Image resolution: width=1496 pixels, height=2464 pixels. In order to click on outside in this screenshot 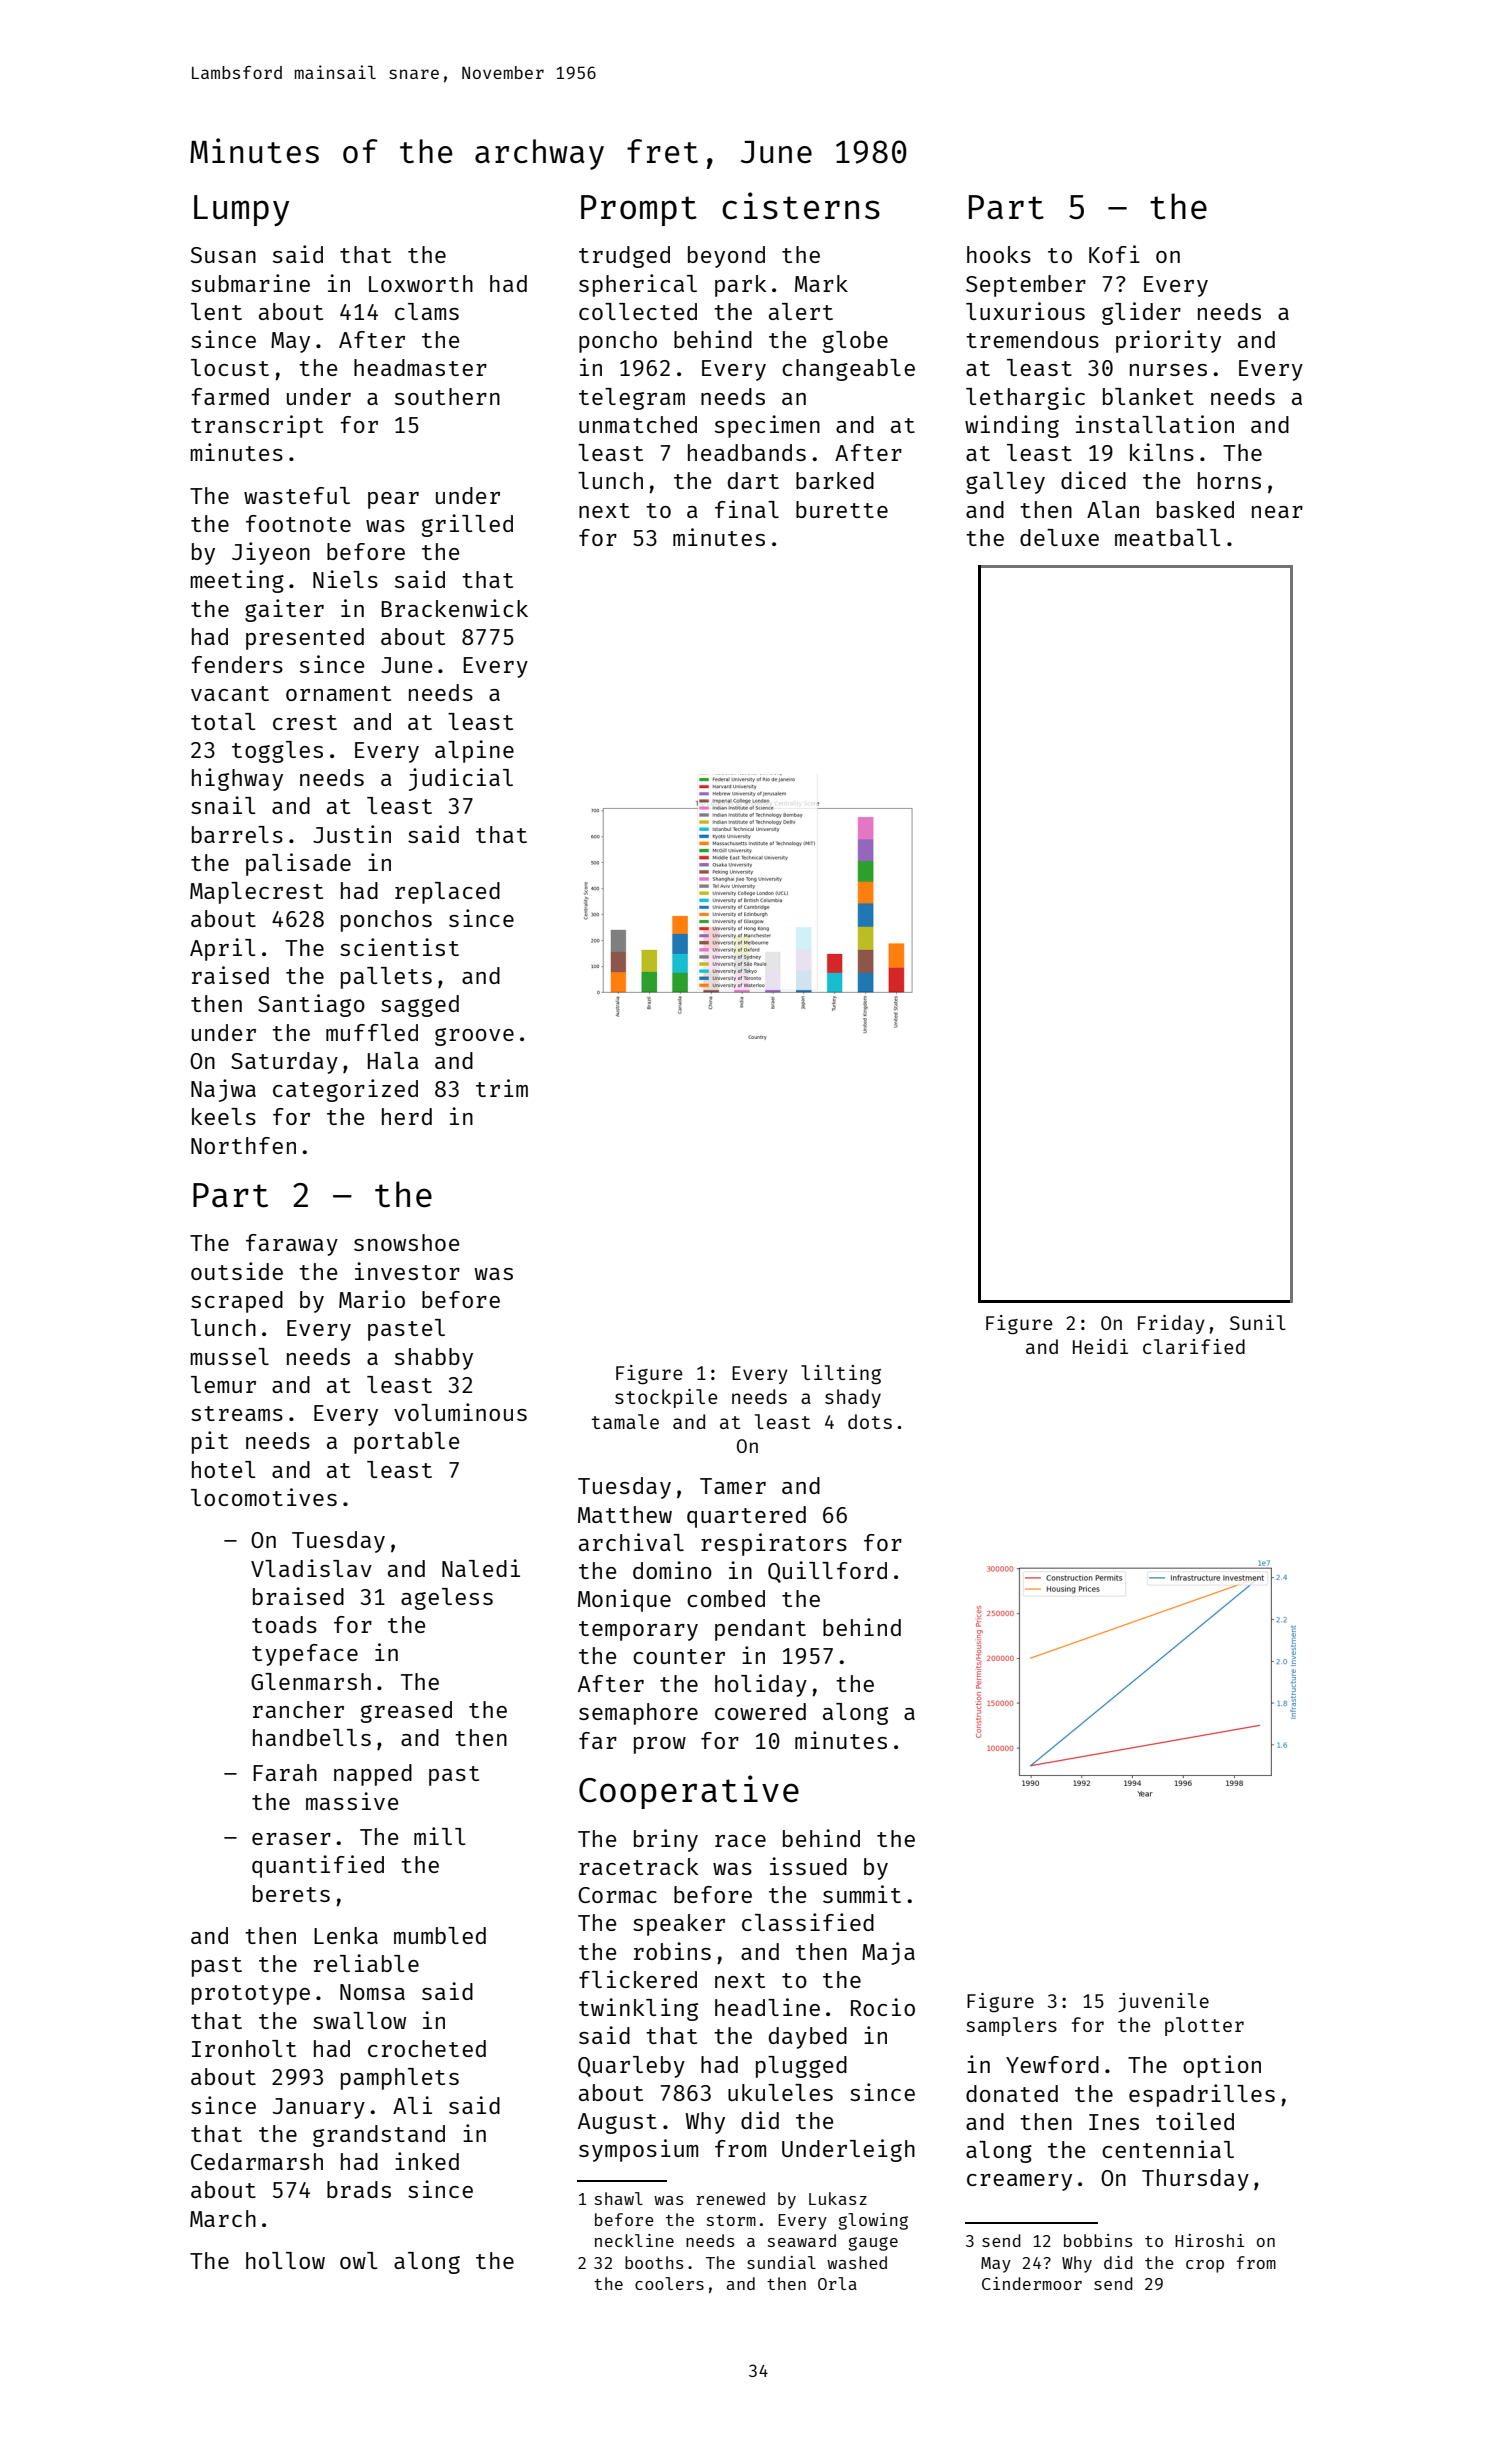, I will do `click(237, 1271)`.
